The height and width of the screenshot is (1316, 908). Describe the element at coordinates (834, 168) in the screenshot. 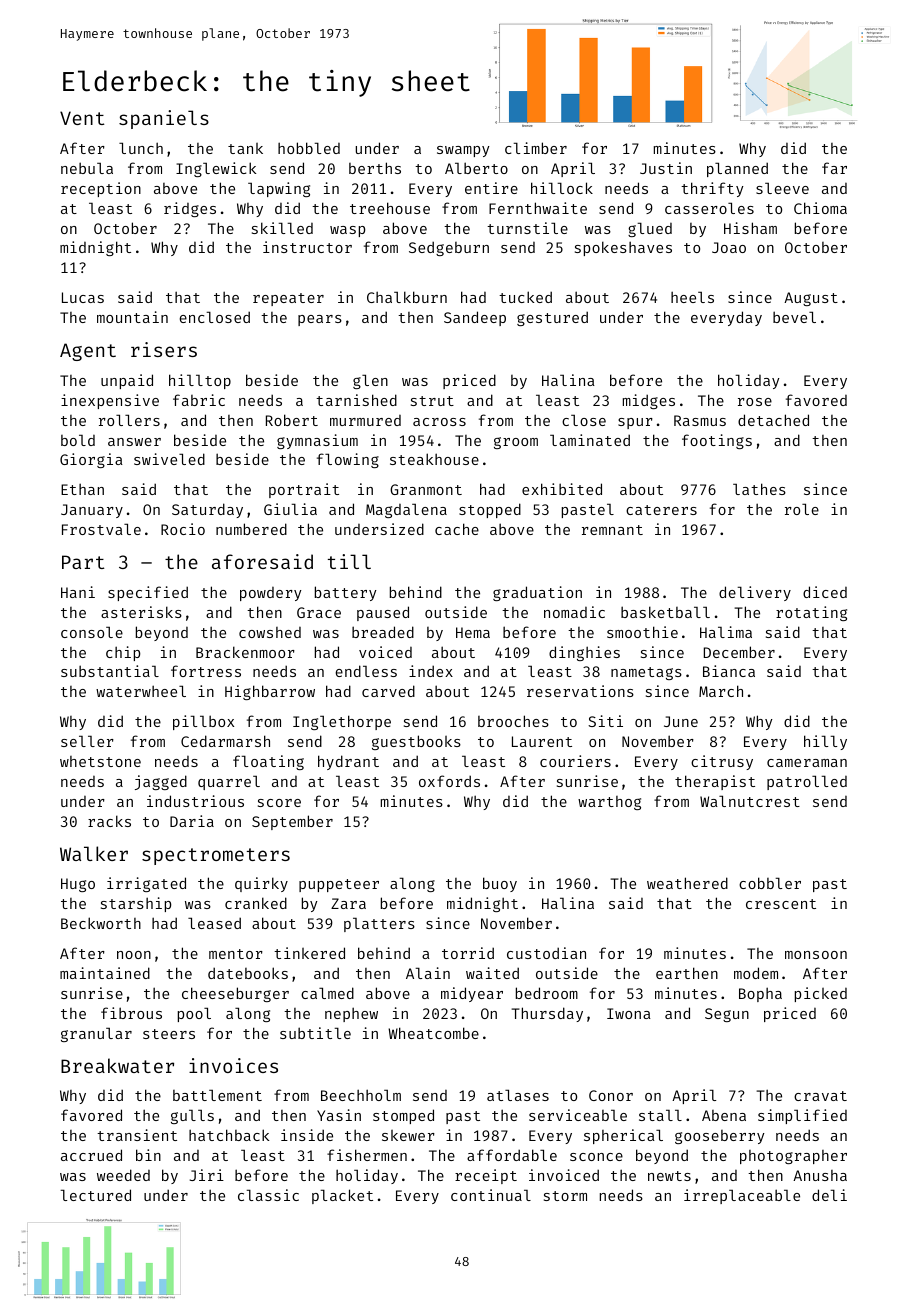

I see `far` at that location.
